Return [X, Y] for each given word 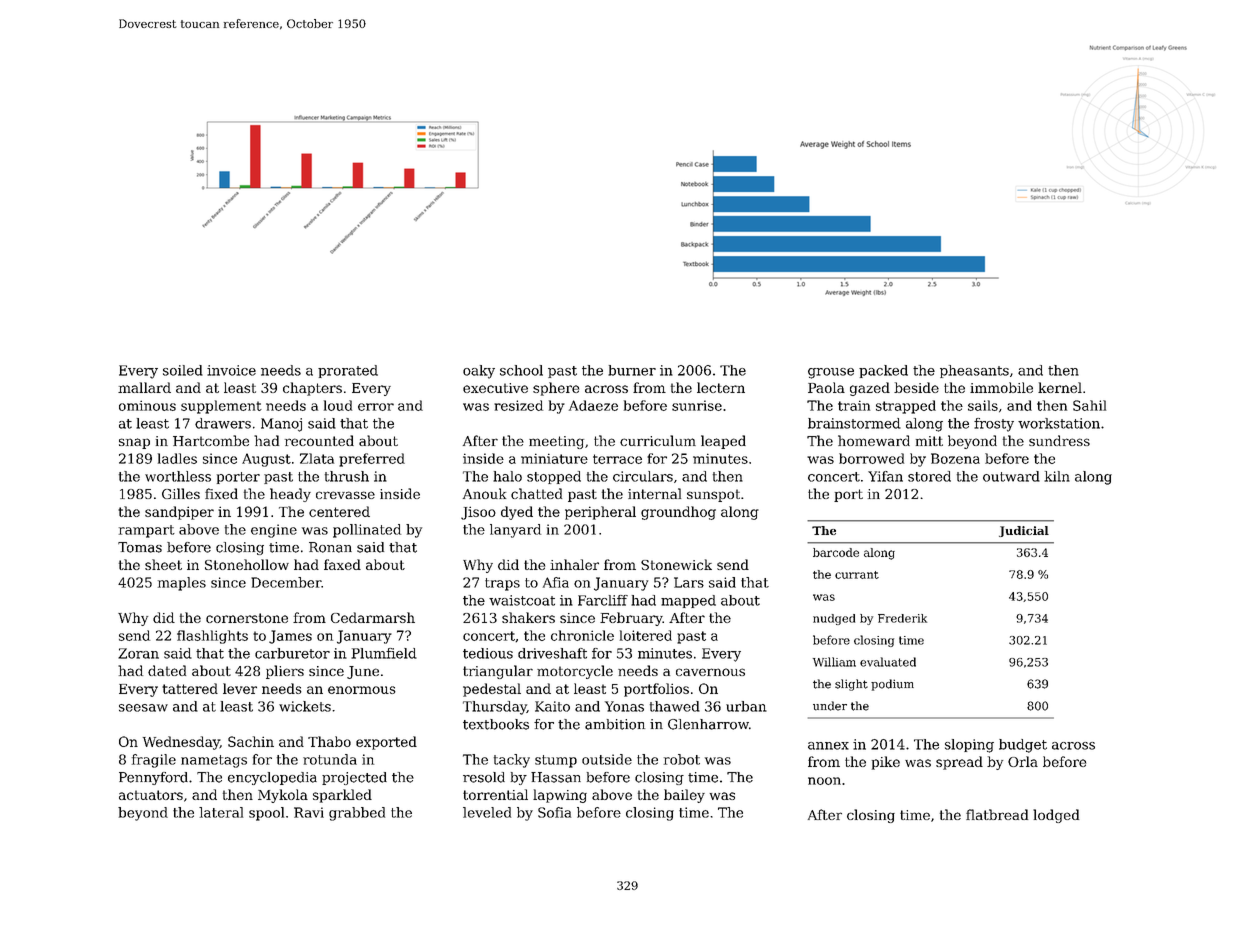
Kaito [552, 706]
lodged [1056, 816]
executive [495, 388]
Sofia [554, 812]
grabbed [357, 814]
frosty [994, 425]
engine [274, 531]
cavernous [710, 672]
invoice [231, 370]
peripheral [600, 513]
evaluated [888, 662]
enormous [362, 690]
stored [929, 476]
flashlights [212, 637]
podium [892, 685]
